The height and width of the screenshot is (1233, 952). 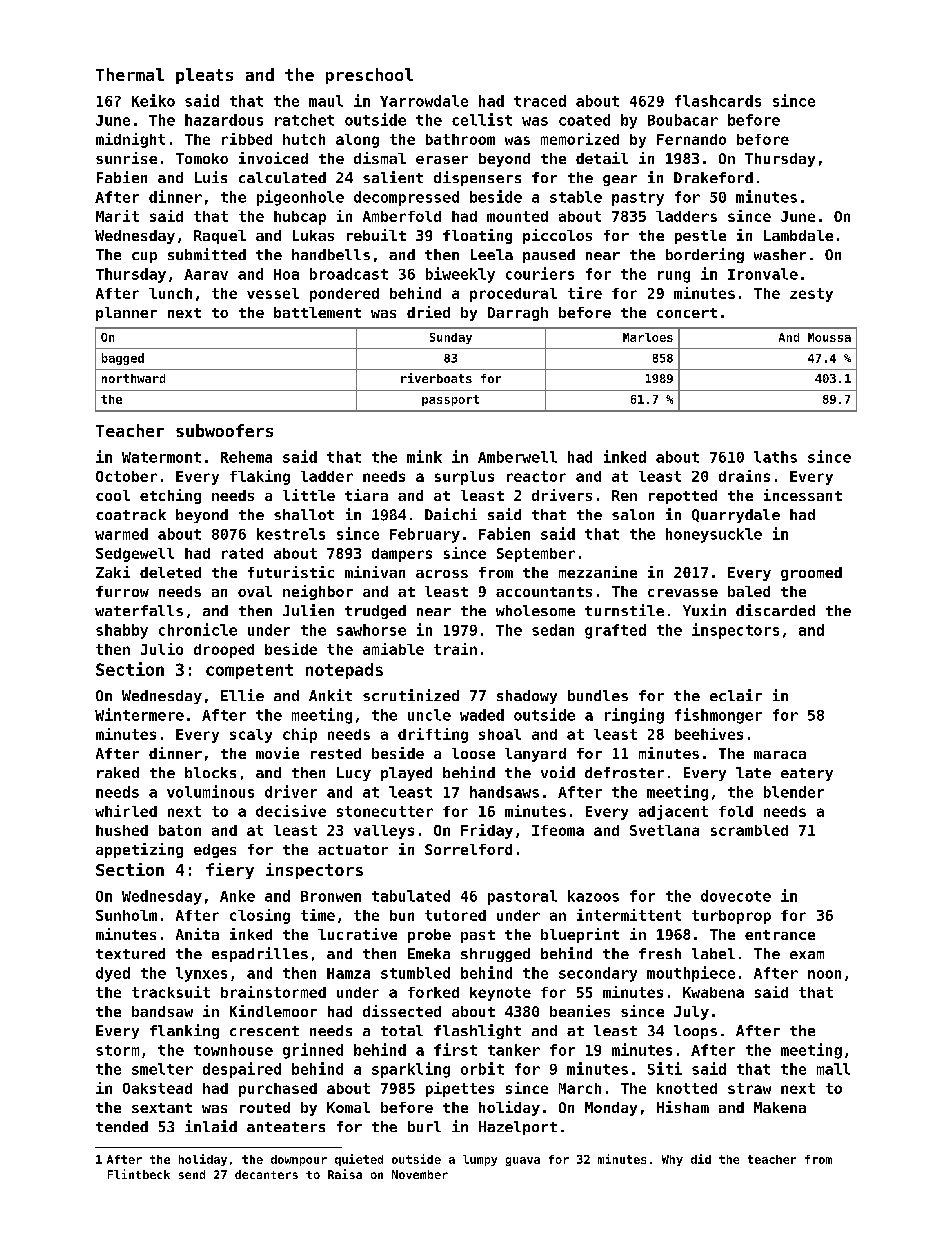 What do you see at coordinates (709, 734) in the screenshot?
I see `beehives` at bounding box center [709, 734].
